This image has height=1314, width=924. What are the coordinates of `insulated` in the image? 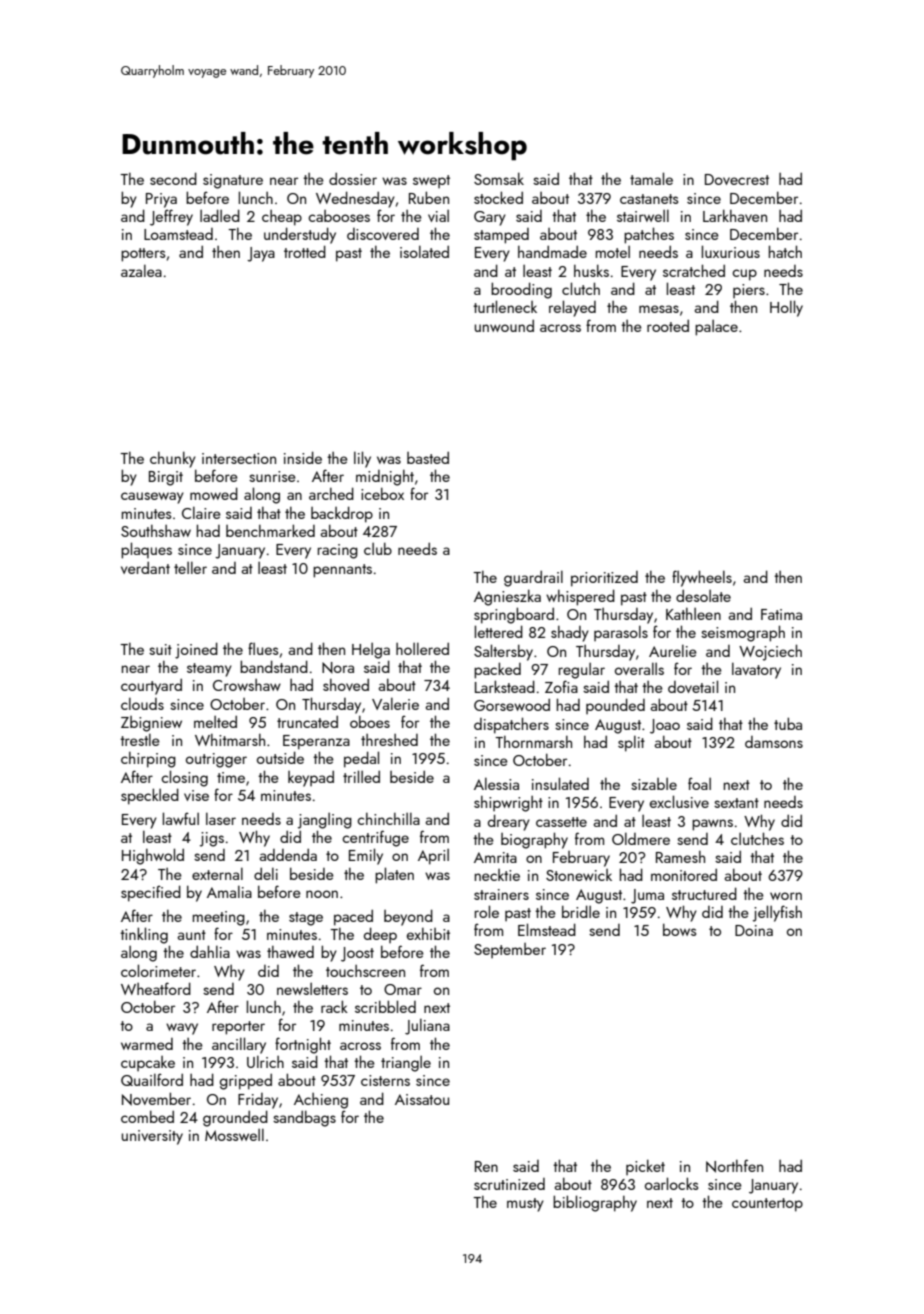 It's located at (560, 783).
